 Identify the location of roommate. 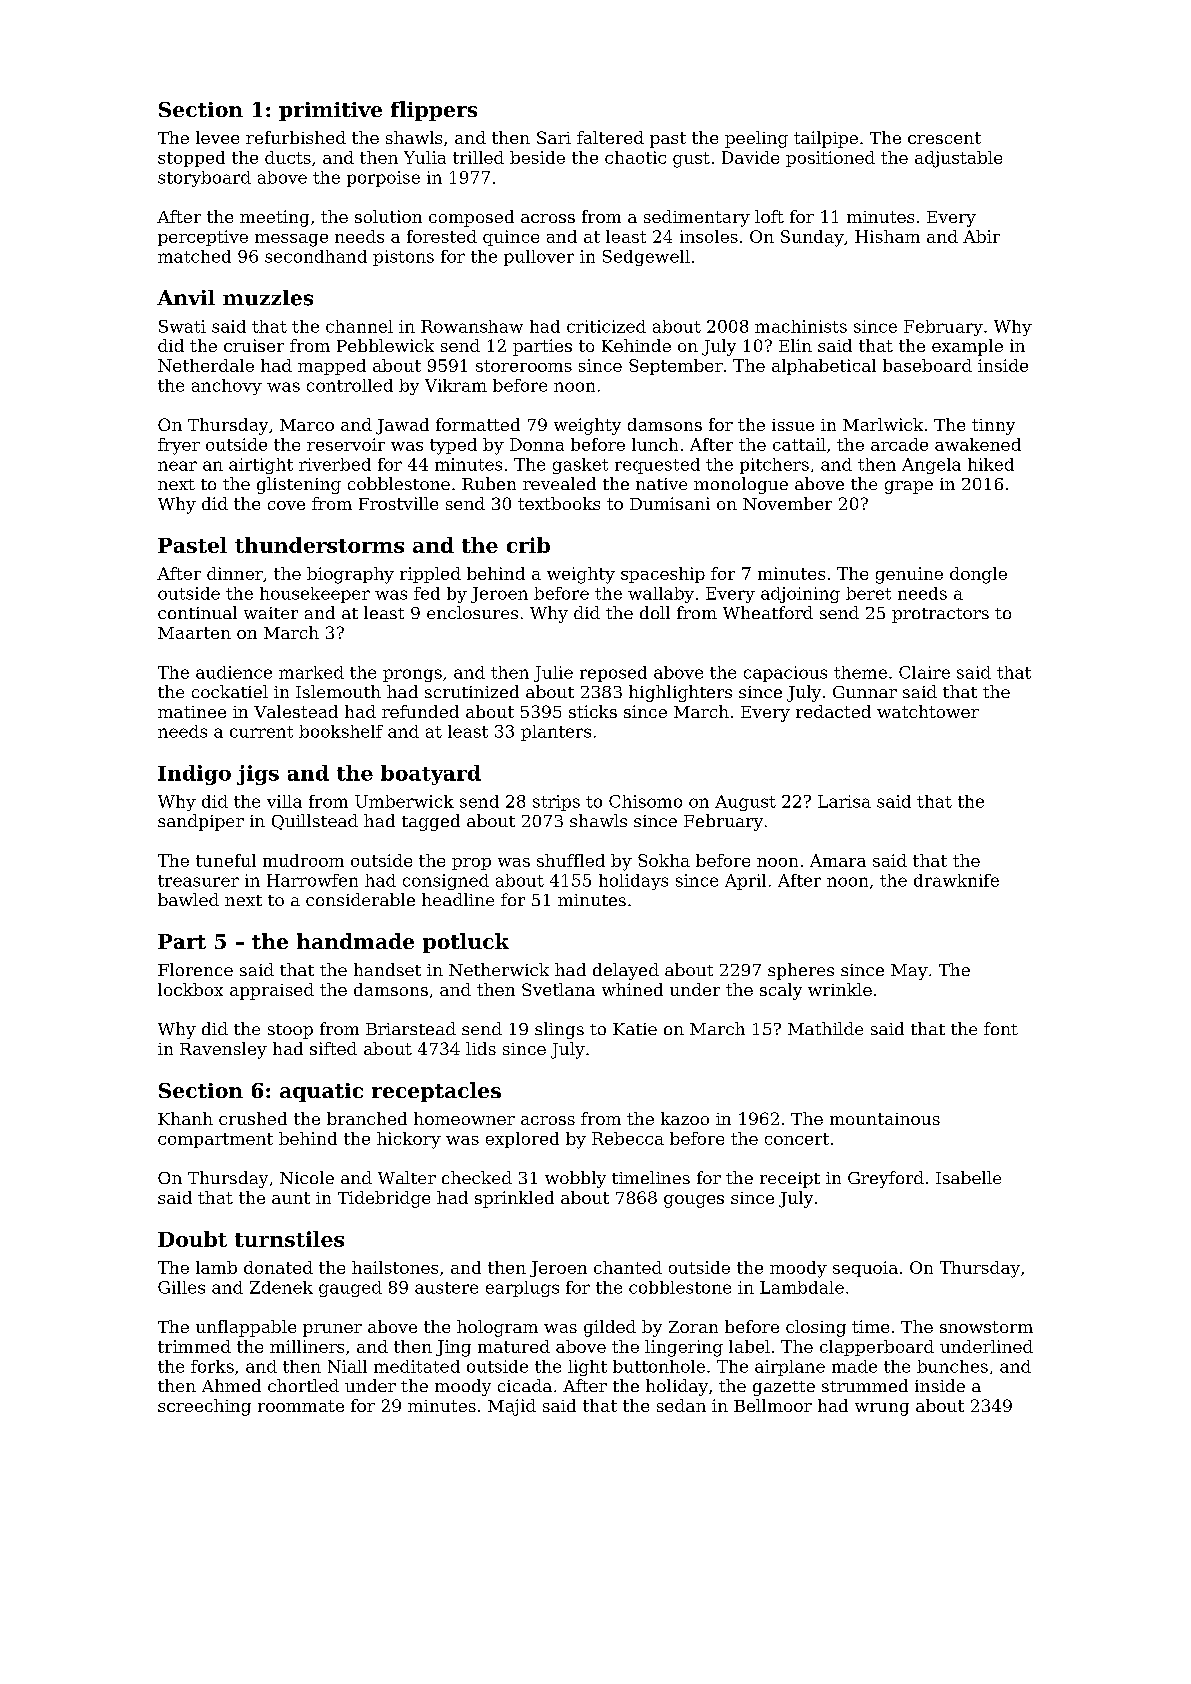
(301, 1406).
